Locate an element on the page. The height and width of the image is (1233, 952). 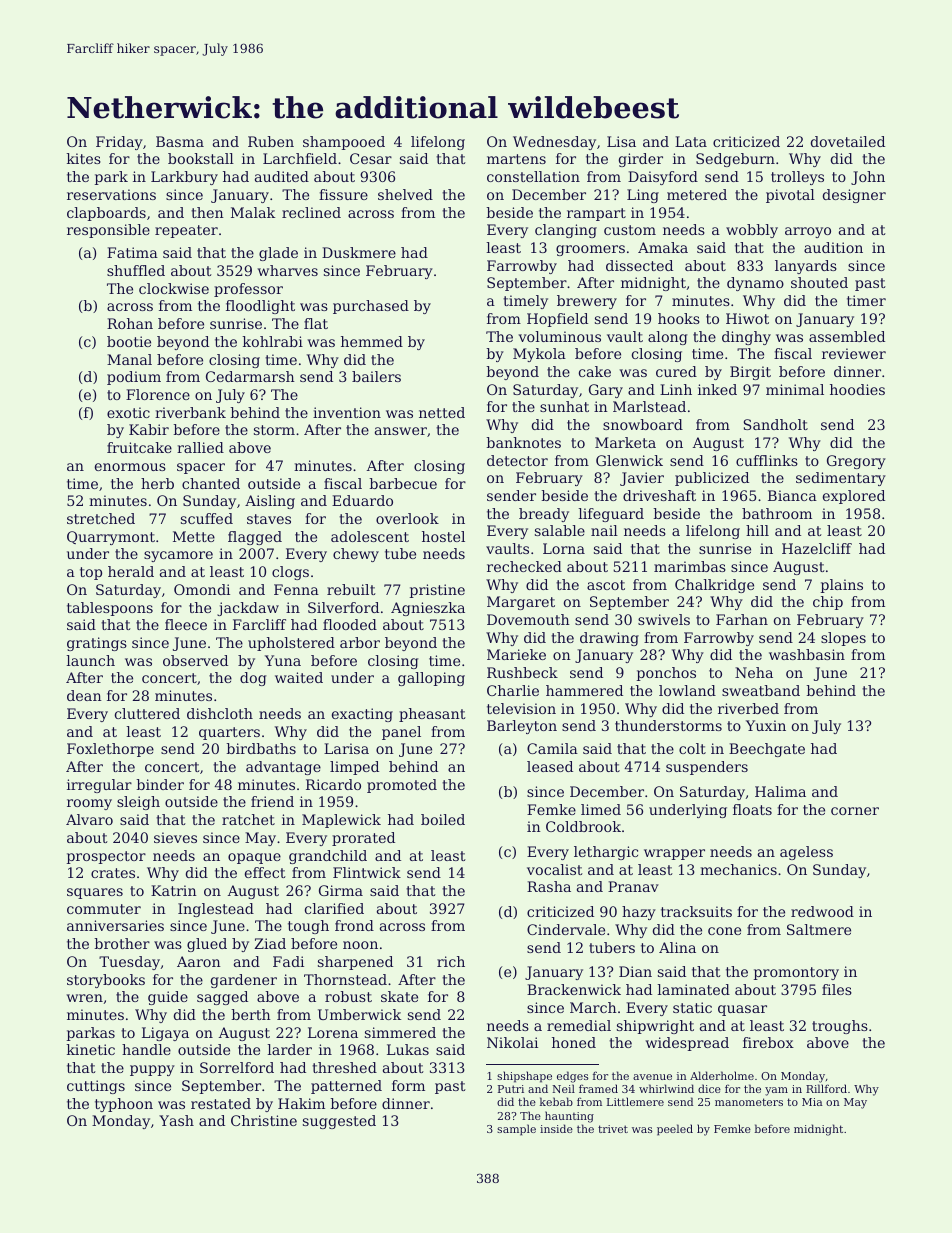
sample is located at coordinates (516, 1130).
